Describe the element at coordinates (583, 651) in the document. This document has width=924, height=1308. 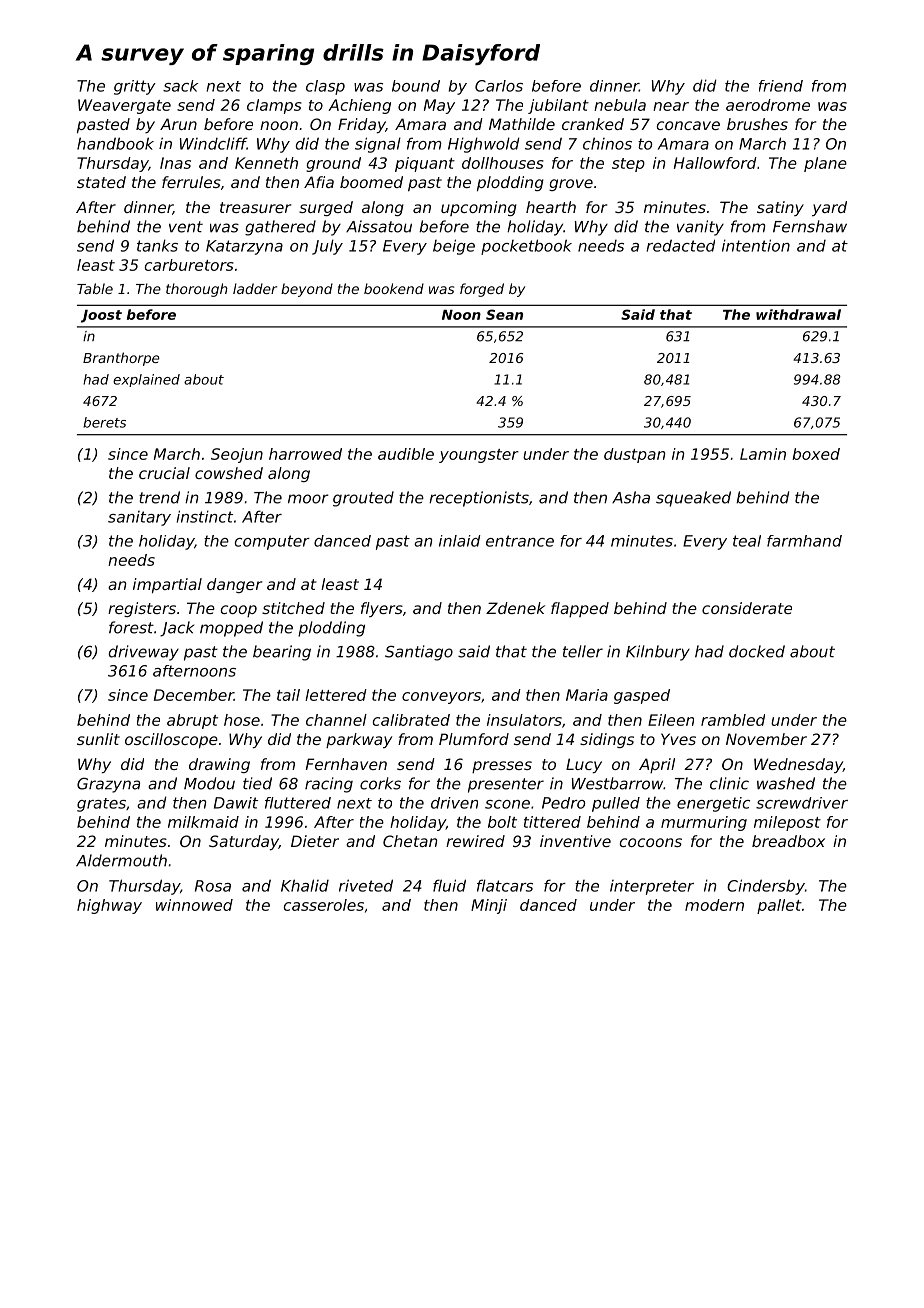
I see `teller` at that location.
